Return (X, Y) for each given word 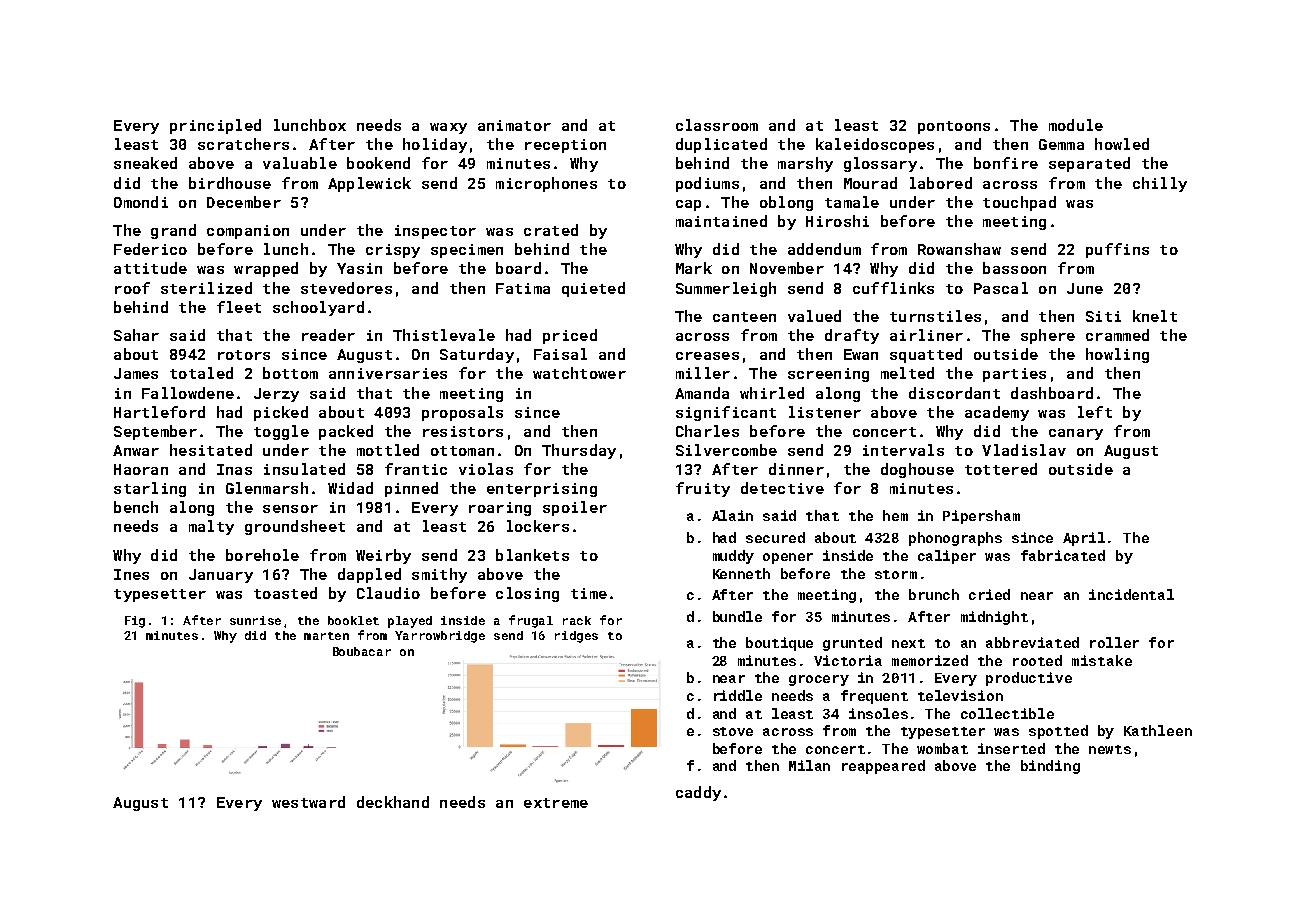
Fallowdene (188, 393)
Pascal (1001, 288)
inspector (435, 232)
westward (308, 802)
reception (565, 146)
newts (1110, 749)
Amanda (702, 393)
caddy (698, 793)
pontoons (954, 127)
